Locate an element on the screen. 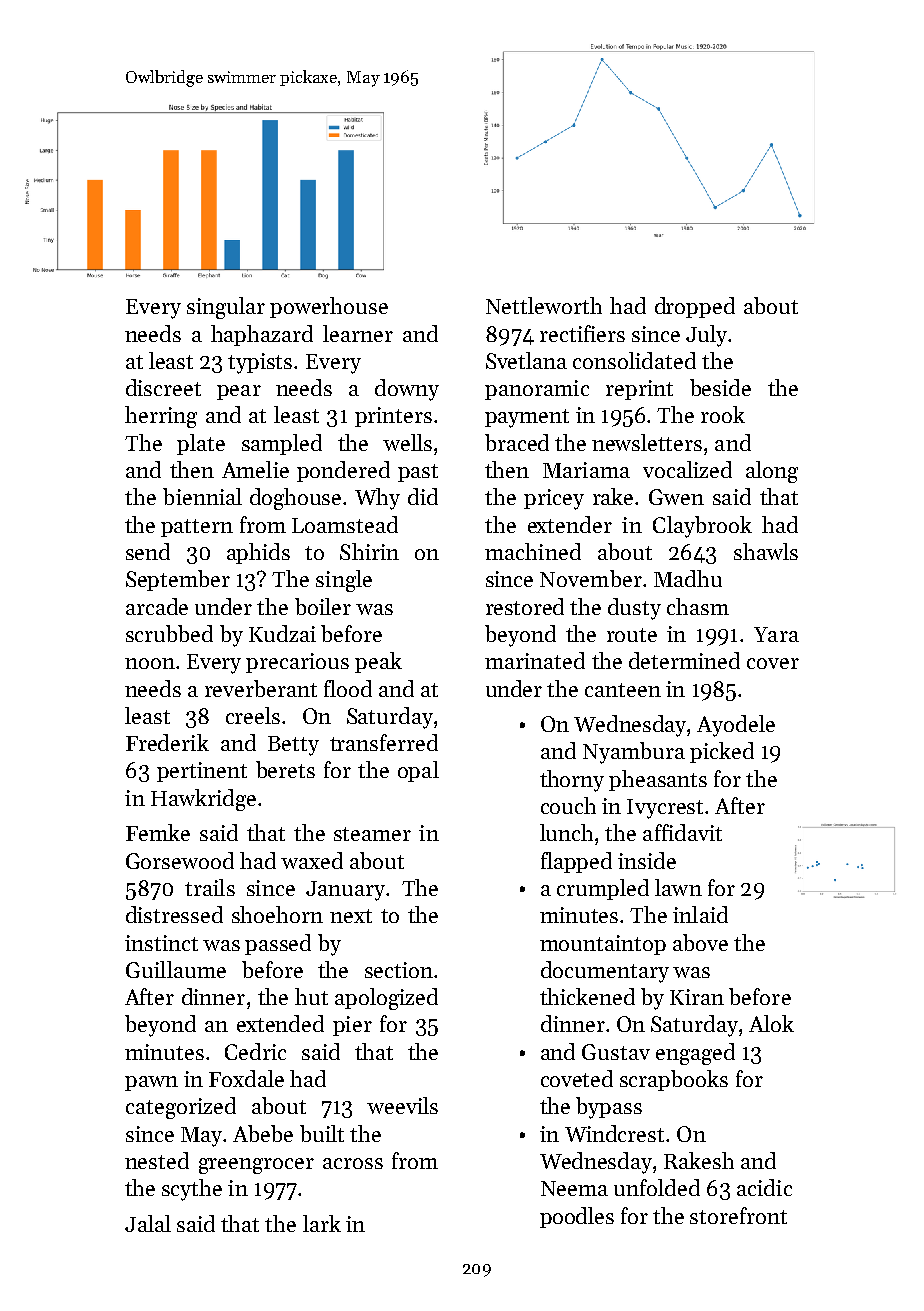 The image size is (924, 1311). pear is located at coordinates (239, 392).
